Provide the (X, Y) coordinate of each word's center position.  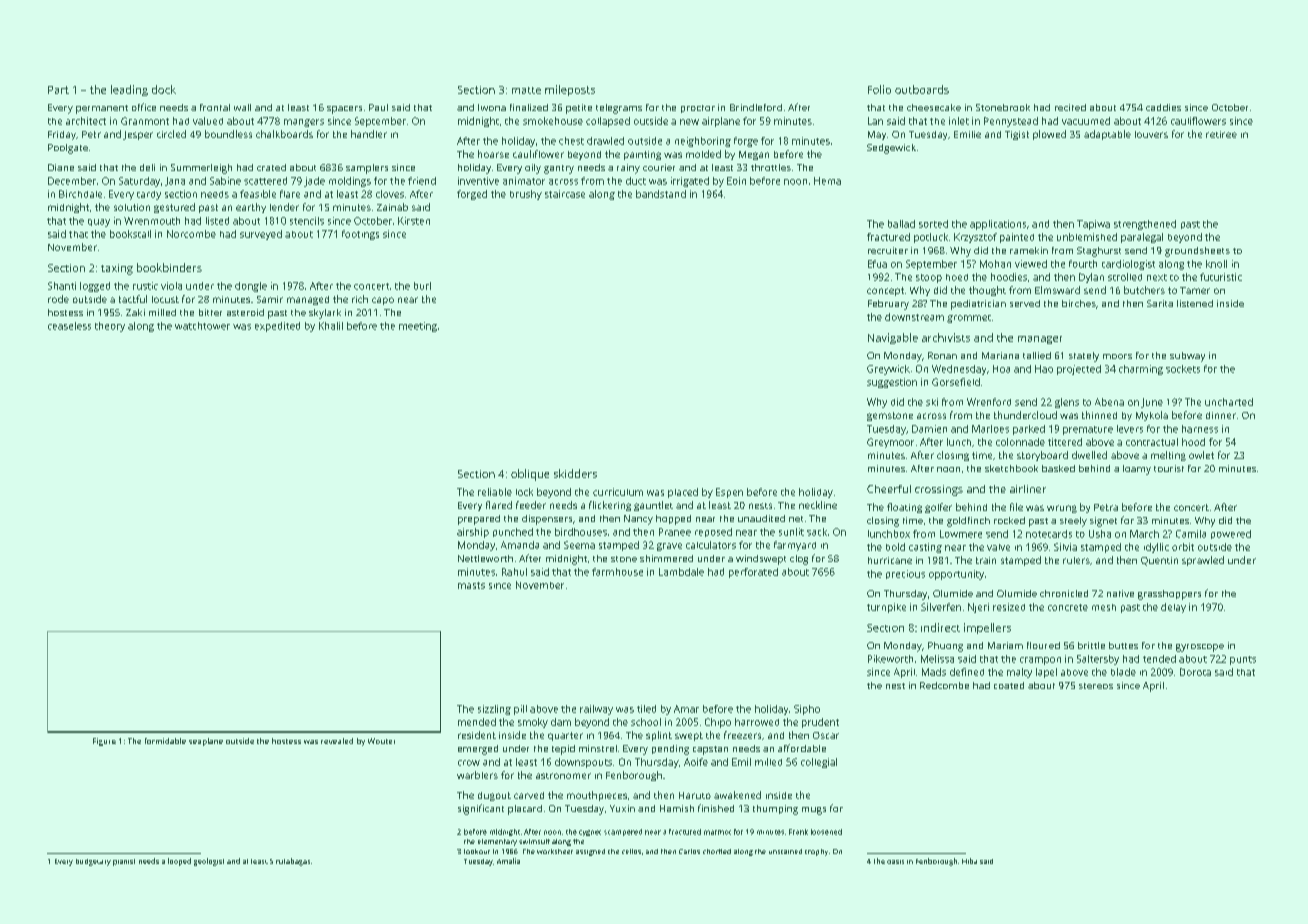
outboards (922, 89)
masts (471, 585)
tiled (646, 709)
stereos (1096, 686)
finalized (529, 107)
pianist (124, 862)
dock (164, 89)
